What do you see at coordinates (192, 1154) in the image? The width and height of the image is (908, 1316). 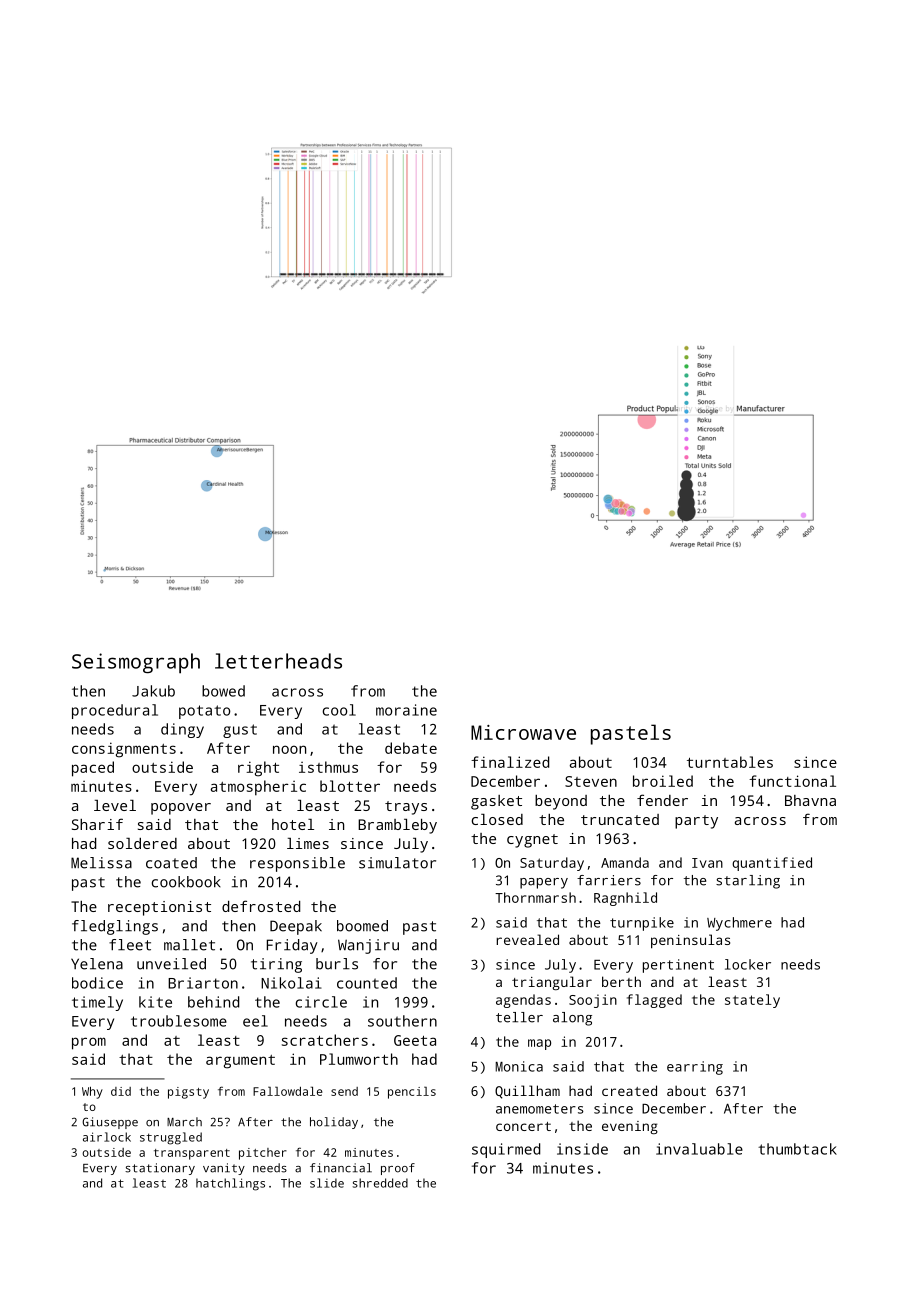 I see `transparent` at bounding box center [192, 1154].
